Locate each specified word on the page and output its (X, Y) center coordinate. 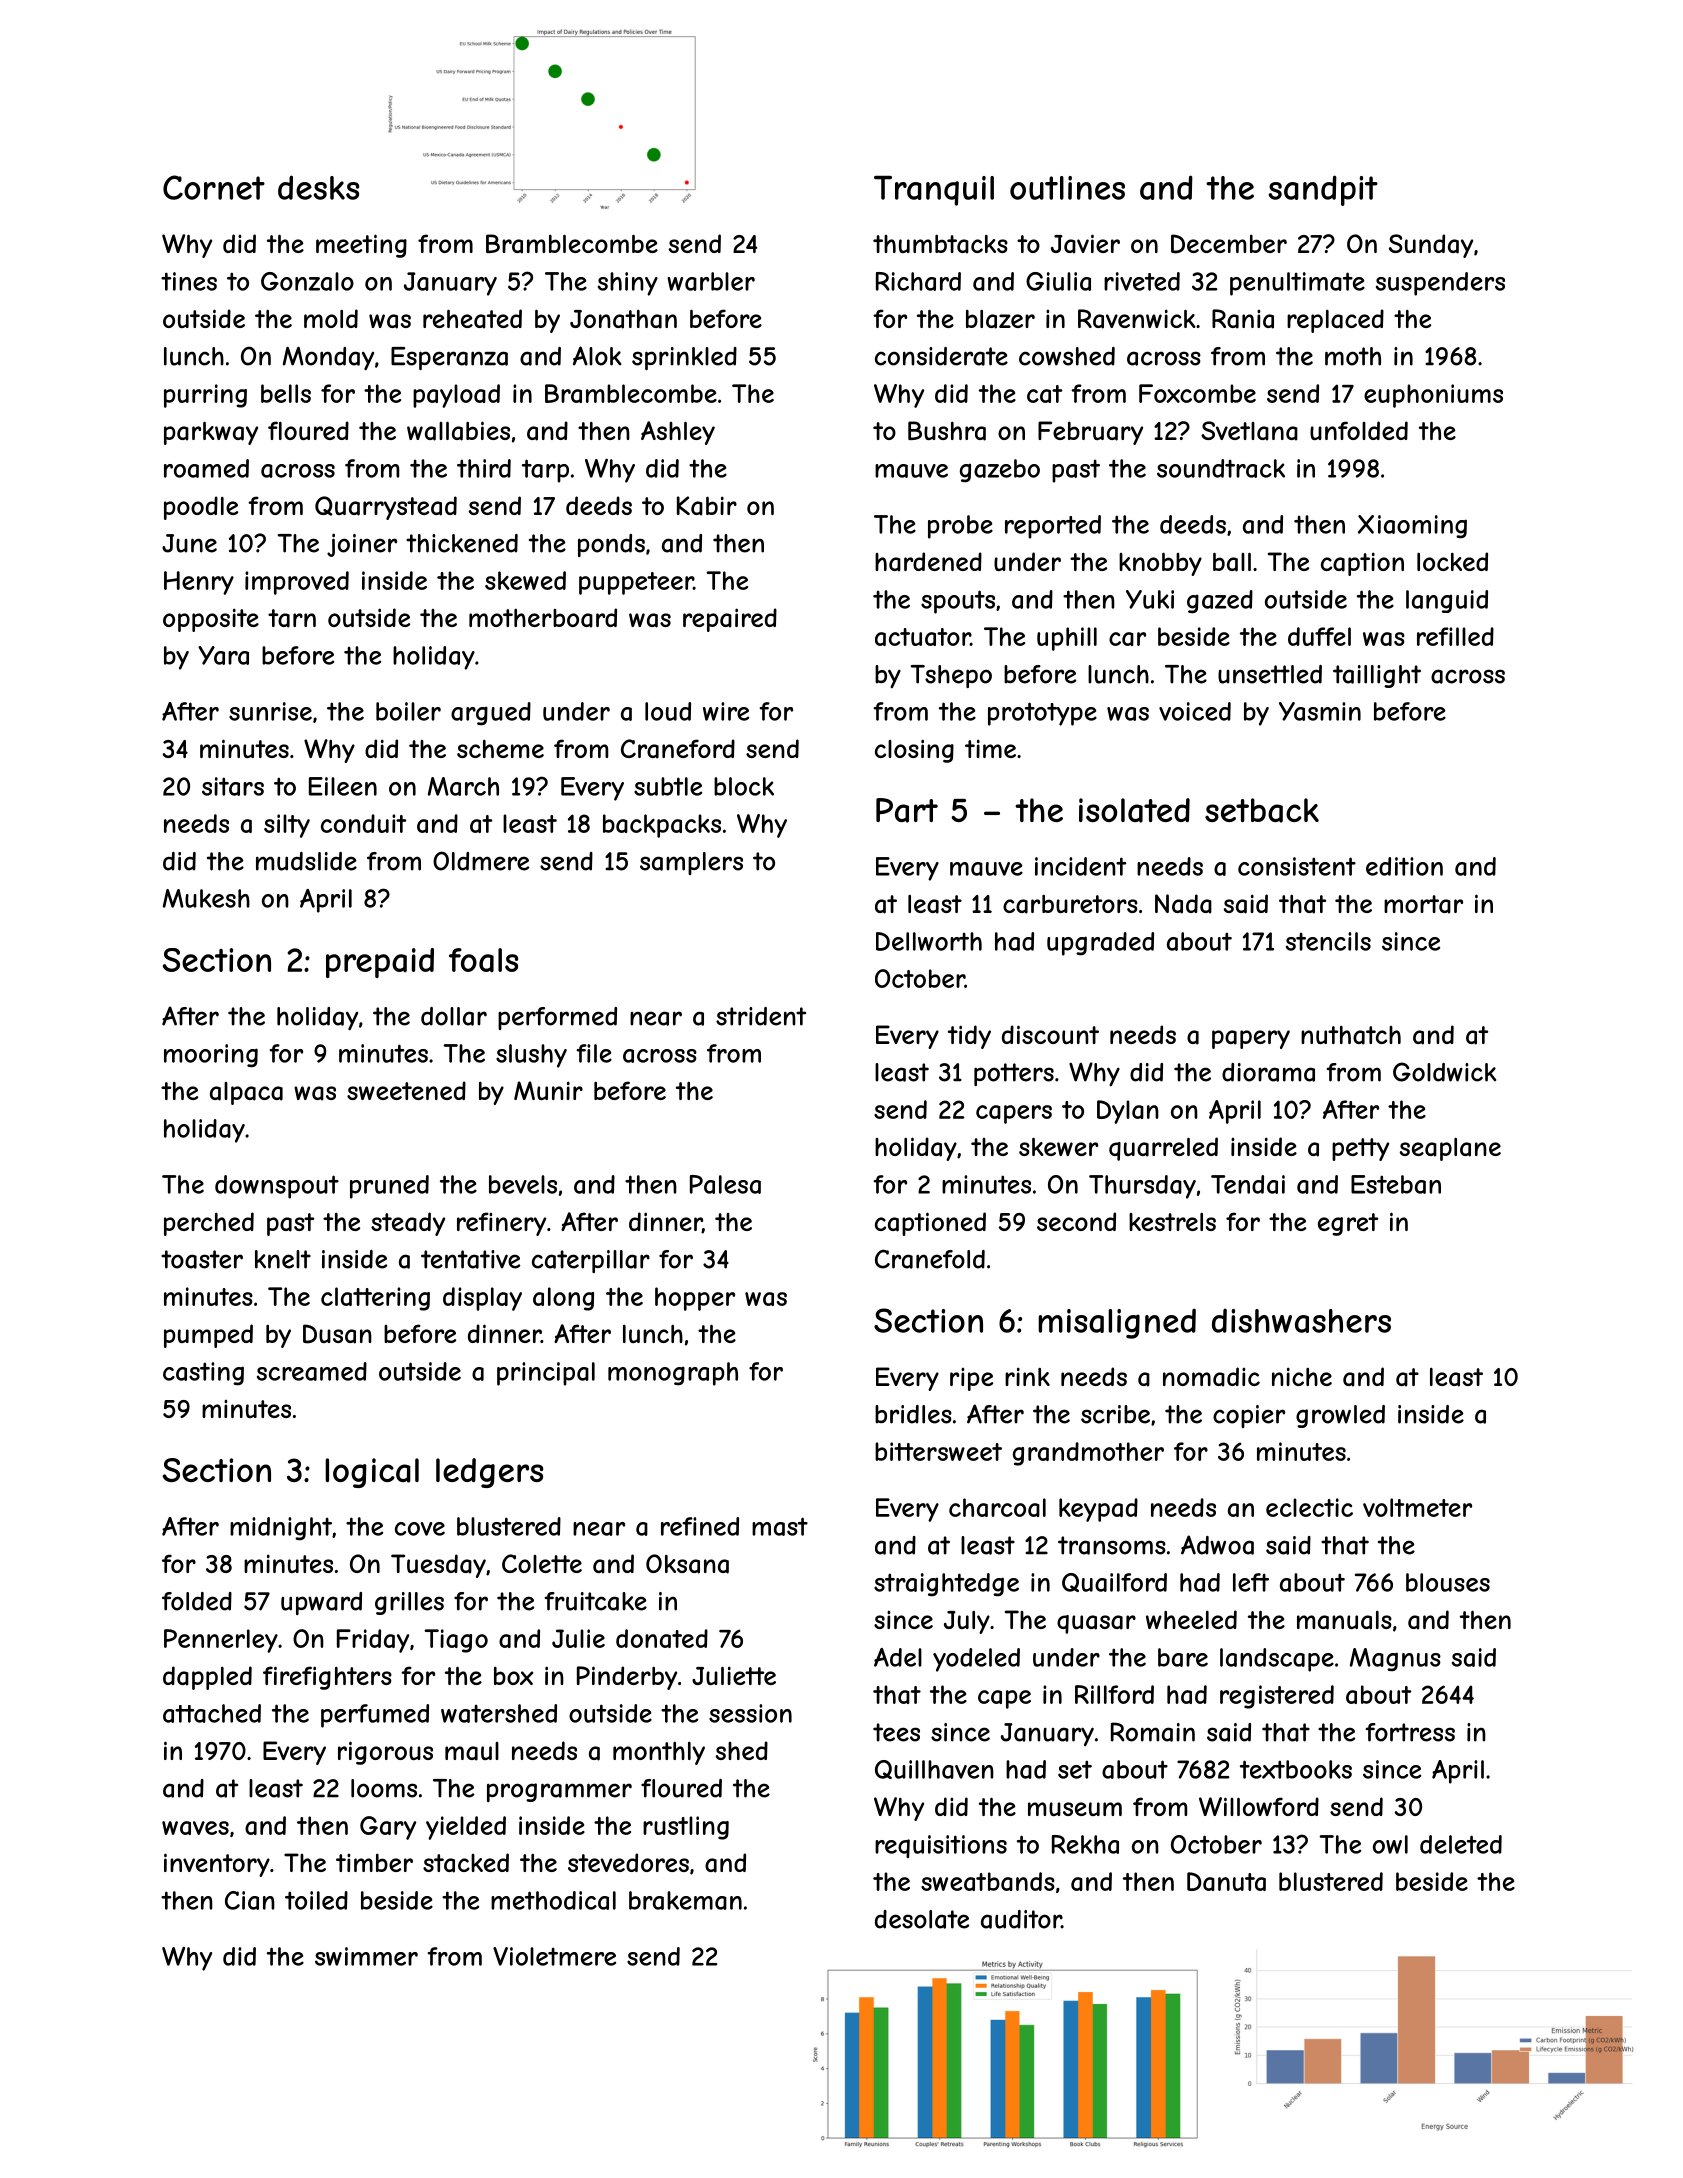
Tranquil (934, 191)
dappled (207, 1678)
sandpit (1323, 190)
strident (761, 1016)
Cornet (214, 187)
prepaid (380, 963)
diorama (1268, 1072)
